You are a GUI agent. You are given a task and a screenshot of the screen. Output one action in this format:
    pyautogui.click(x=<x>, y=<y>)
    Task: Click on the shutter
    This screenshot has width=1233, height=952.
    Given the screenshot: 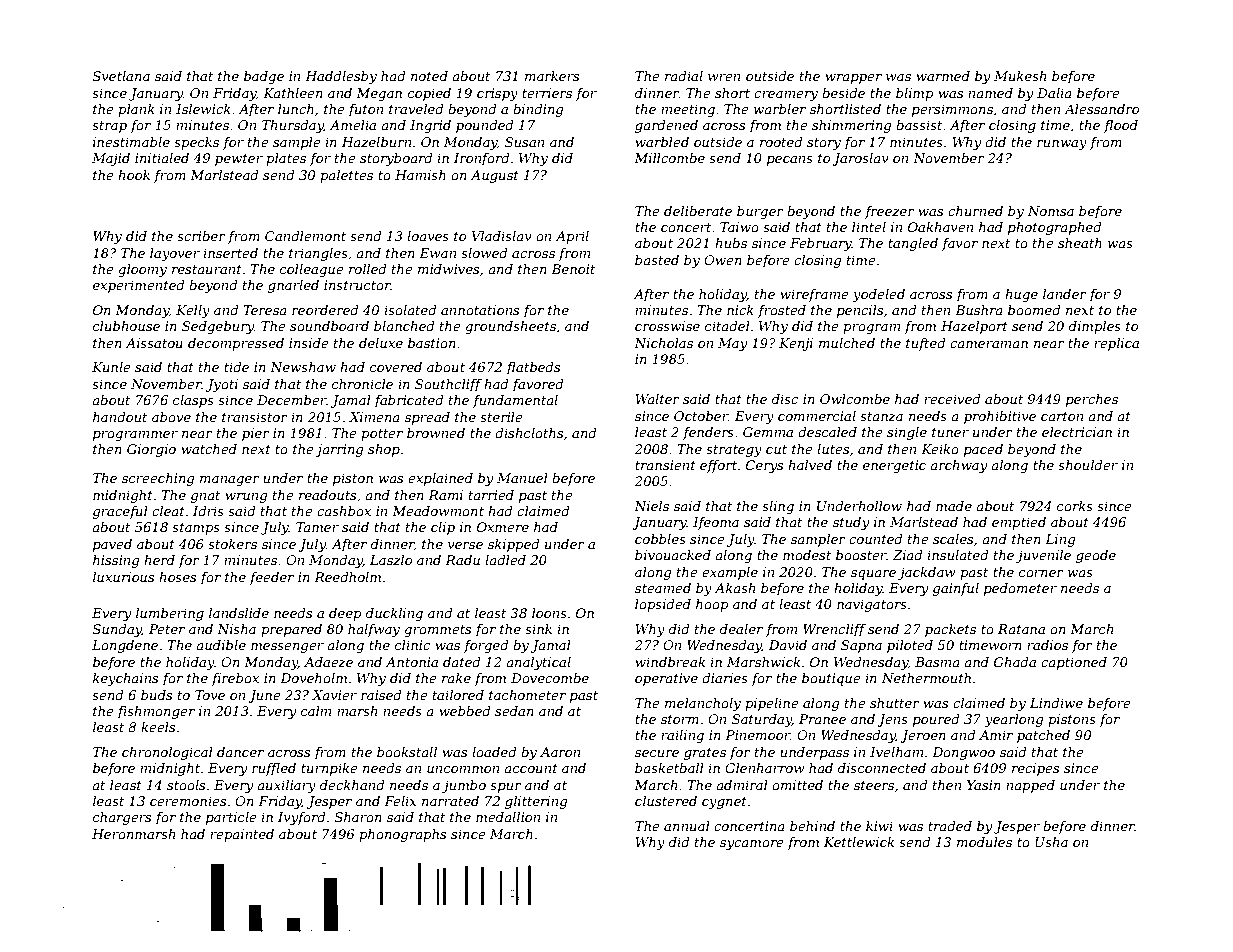 What is the action you would take?
    pyautogui.click(x=895, y=703)
